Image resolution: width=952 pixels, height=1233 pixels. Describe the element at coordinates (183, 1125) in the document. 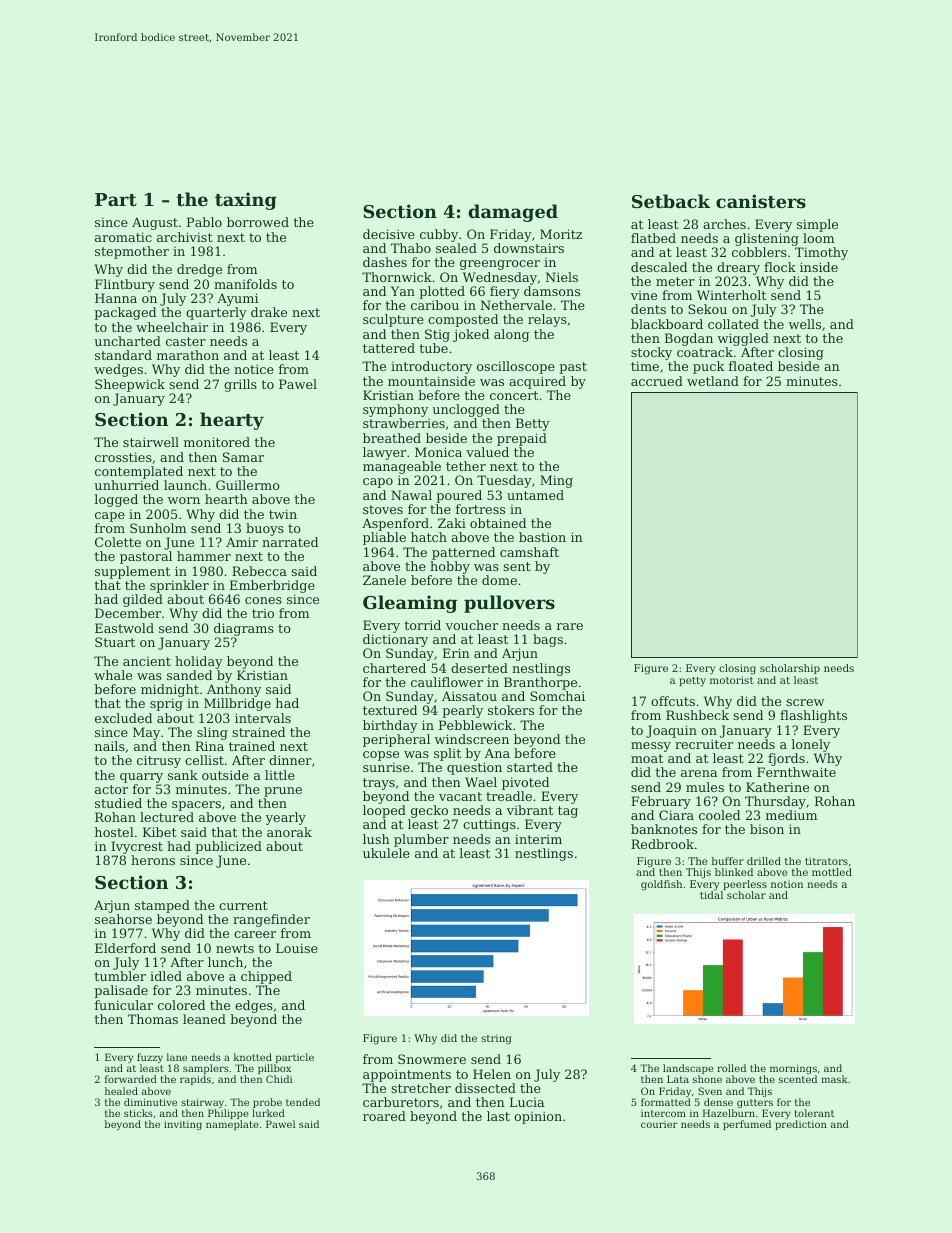

I see `inviting` at that location.
